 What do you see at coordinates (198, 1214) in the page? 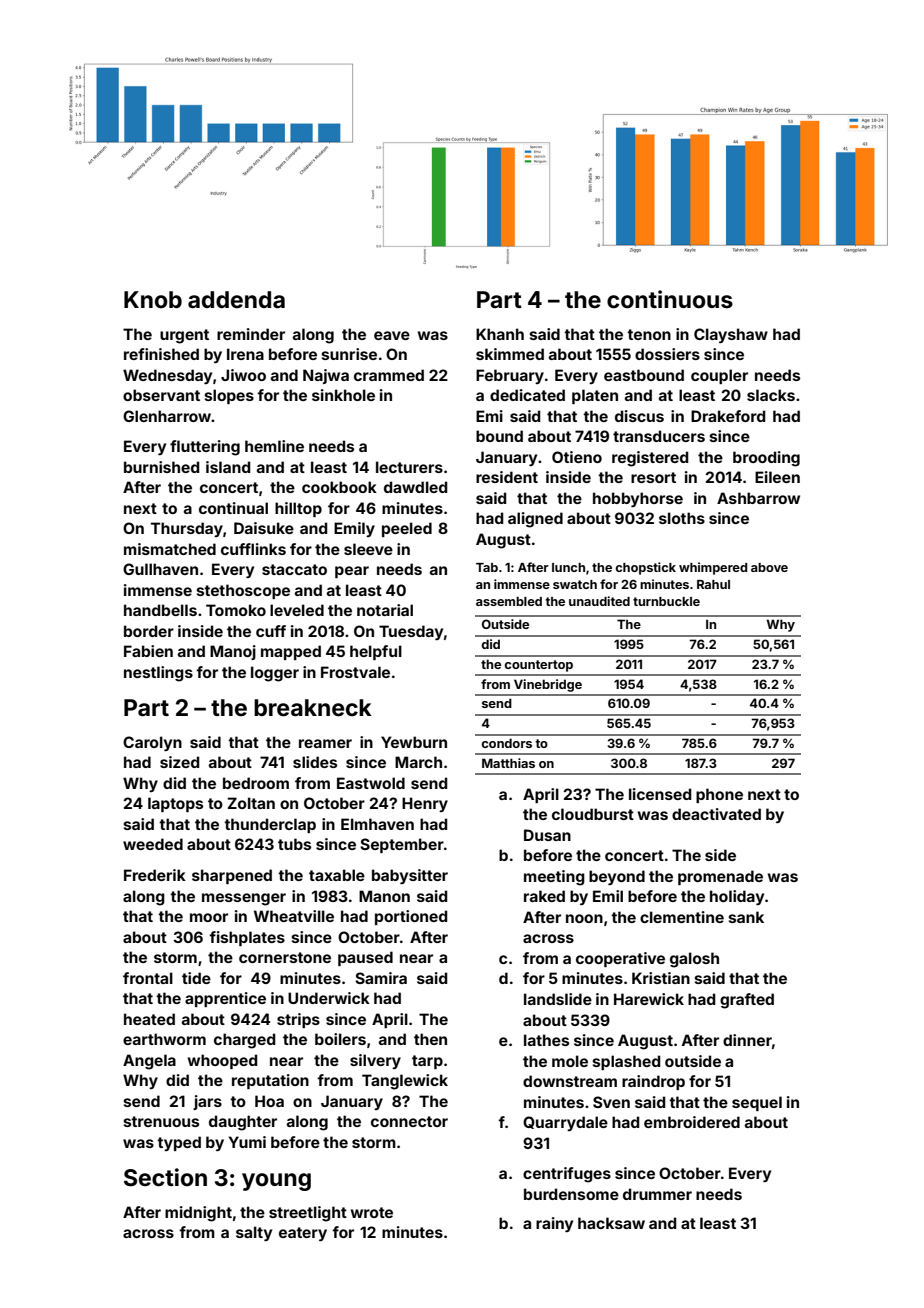
I see `midnight` at bounding box center [198, 1214].
